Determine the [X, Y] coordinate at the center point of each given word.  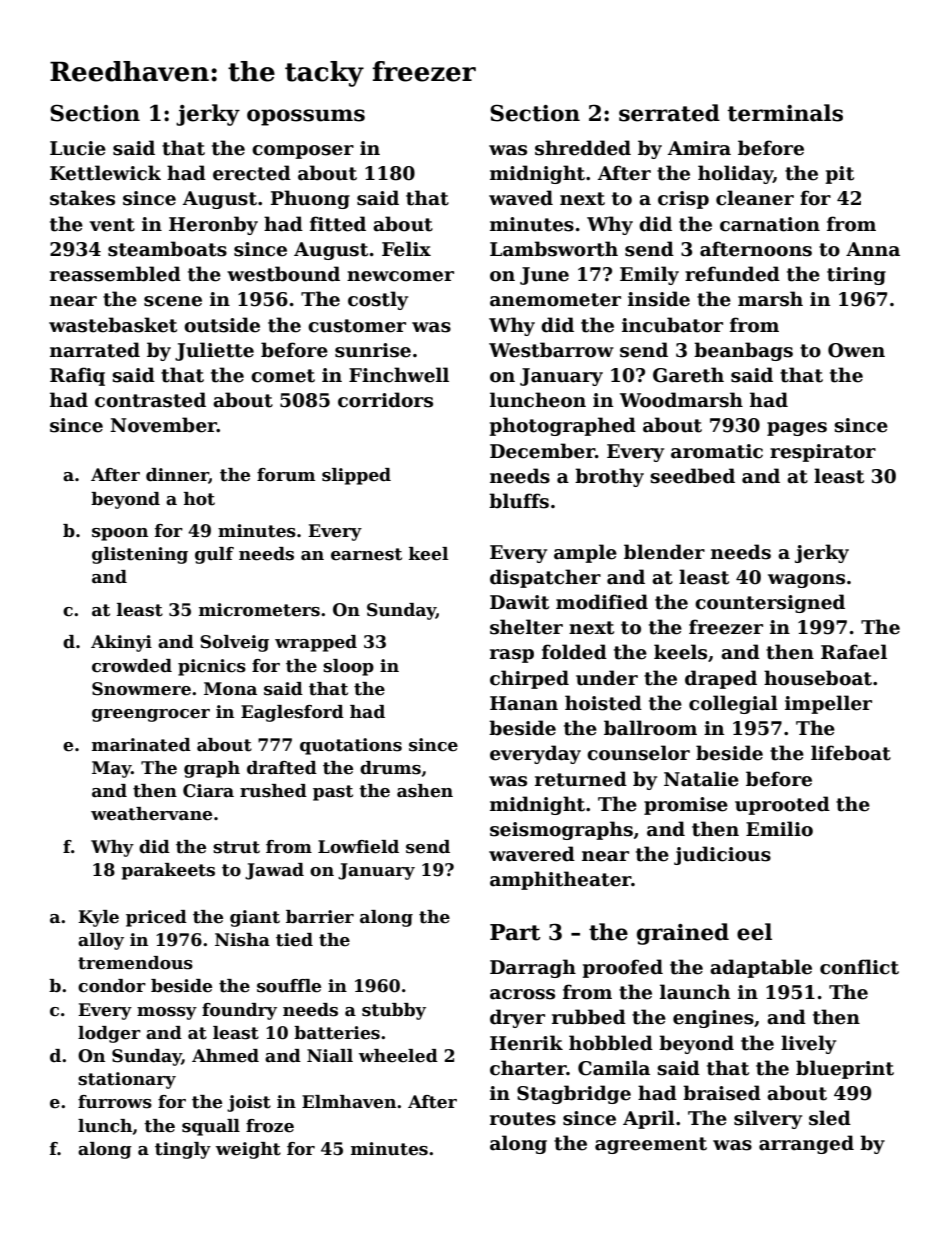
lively [808, 1044]
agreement [651, 1145]
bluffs [519, 501]
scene [173, 301]
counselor [638, 753]
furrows [115, 1102]
